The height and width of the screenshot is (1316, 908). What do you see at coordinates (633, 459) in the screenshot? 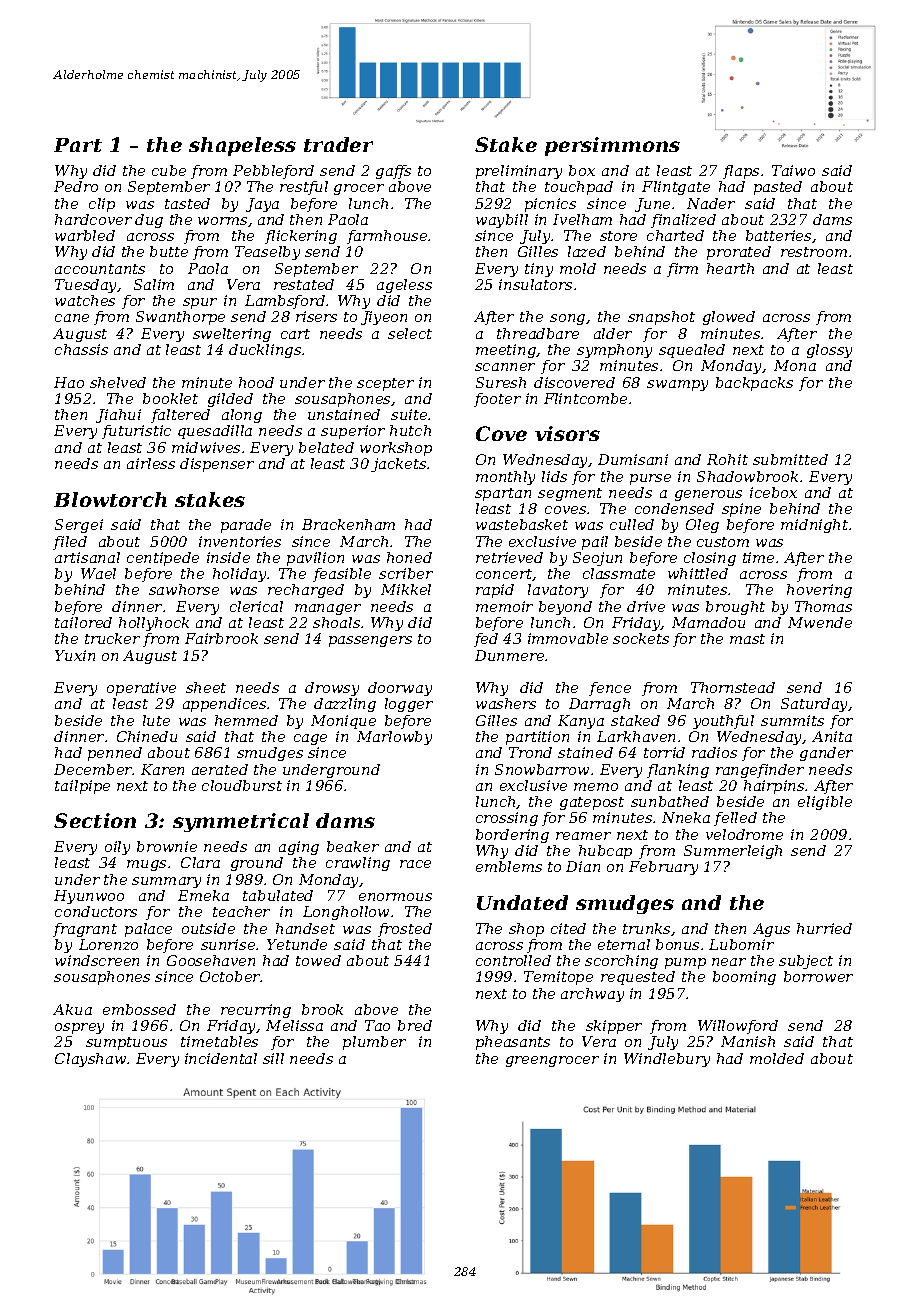
I see `Dumisani` at bounding box center [633, 459].
